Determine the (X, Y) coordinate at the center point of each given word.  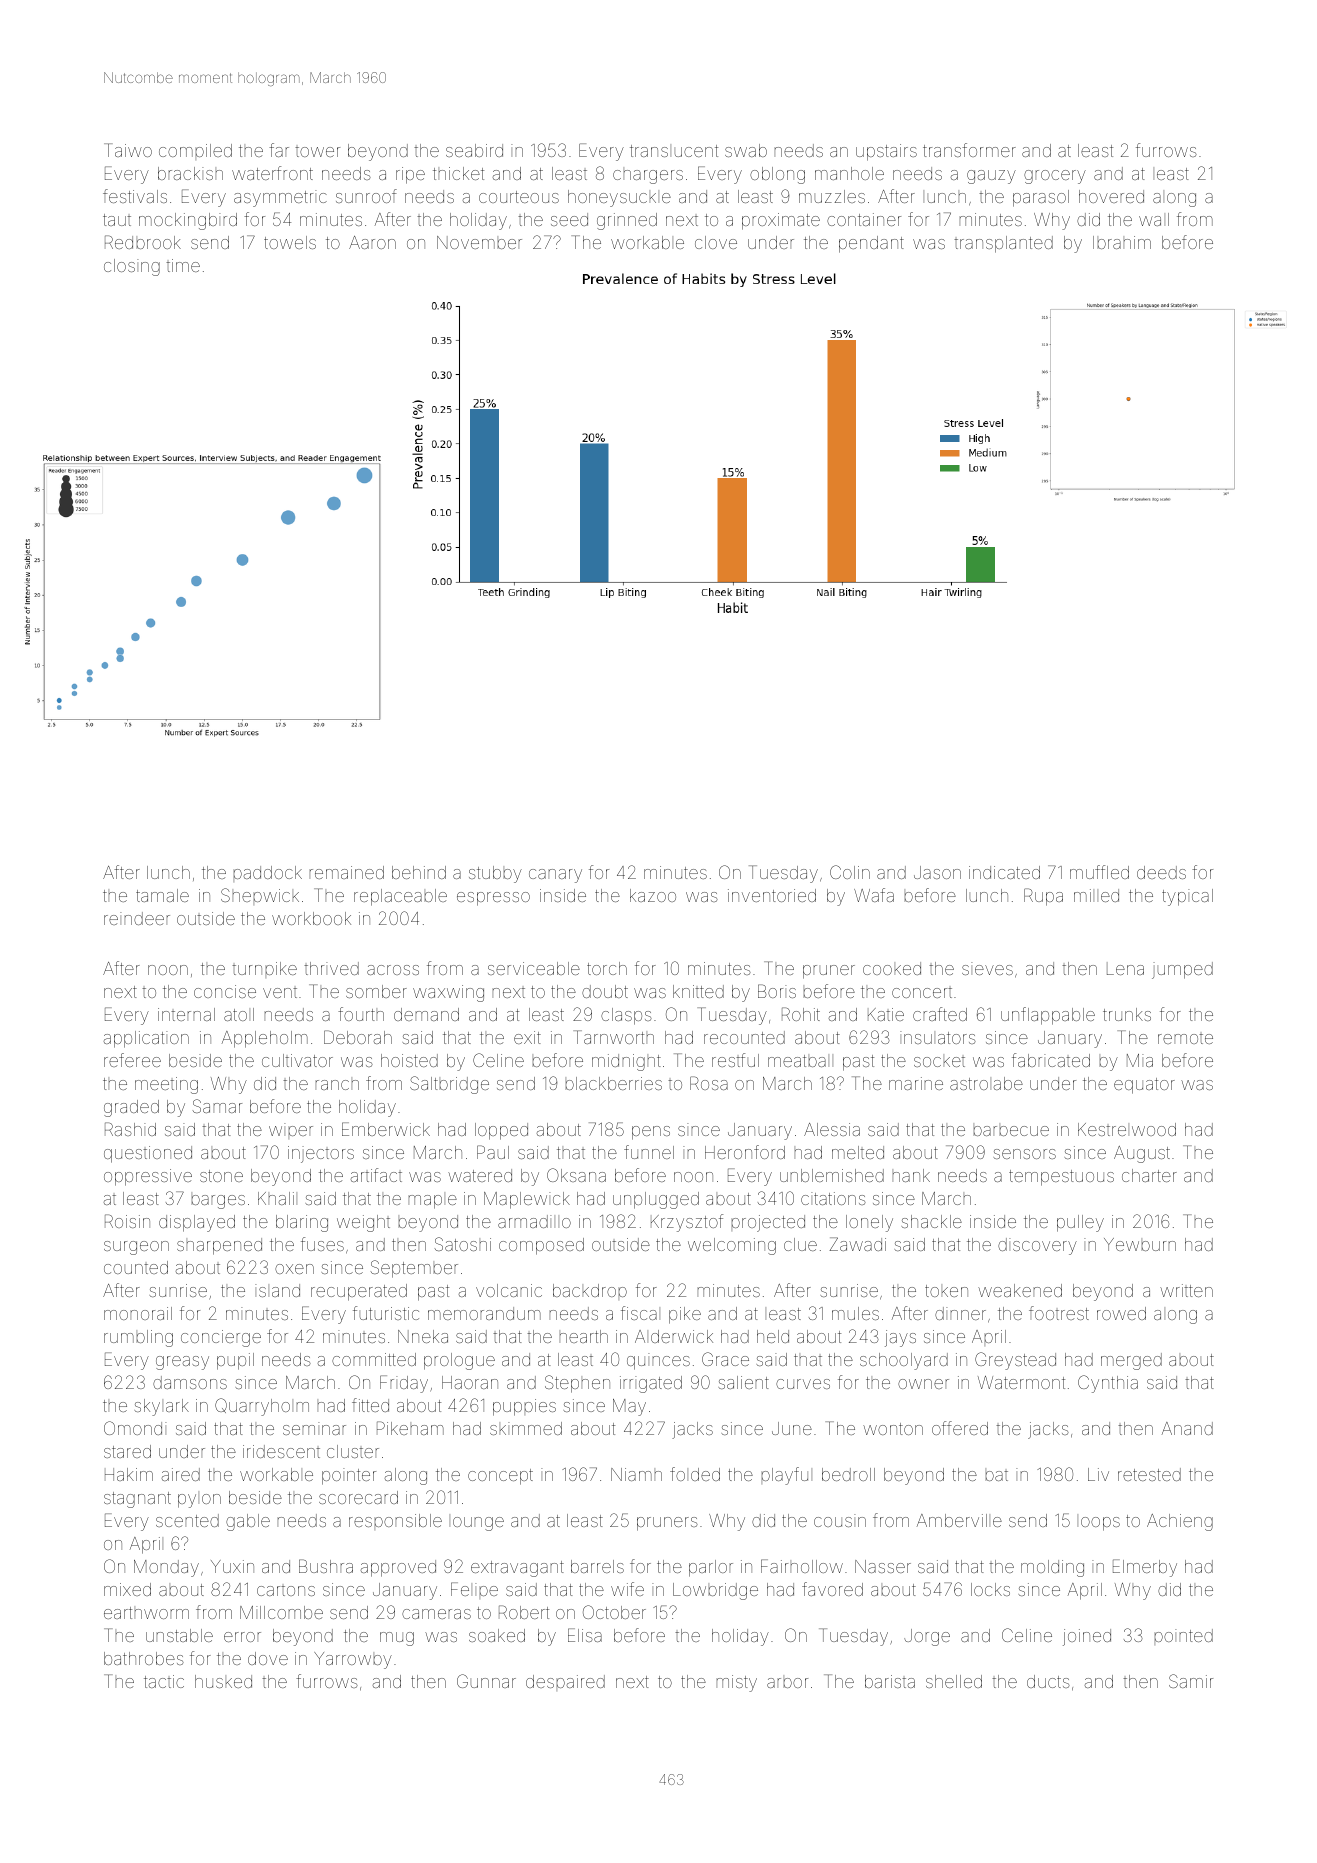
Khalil (276, 1198)
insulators (938, 1037)
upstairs (886, 152)
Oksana (576, 1175)
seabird (474, 150)
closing (132, 267)
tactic (164, 1681)
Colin (850, 872)
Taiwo (128, 150)
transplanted (1003, 244)
